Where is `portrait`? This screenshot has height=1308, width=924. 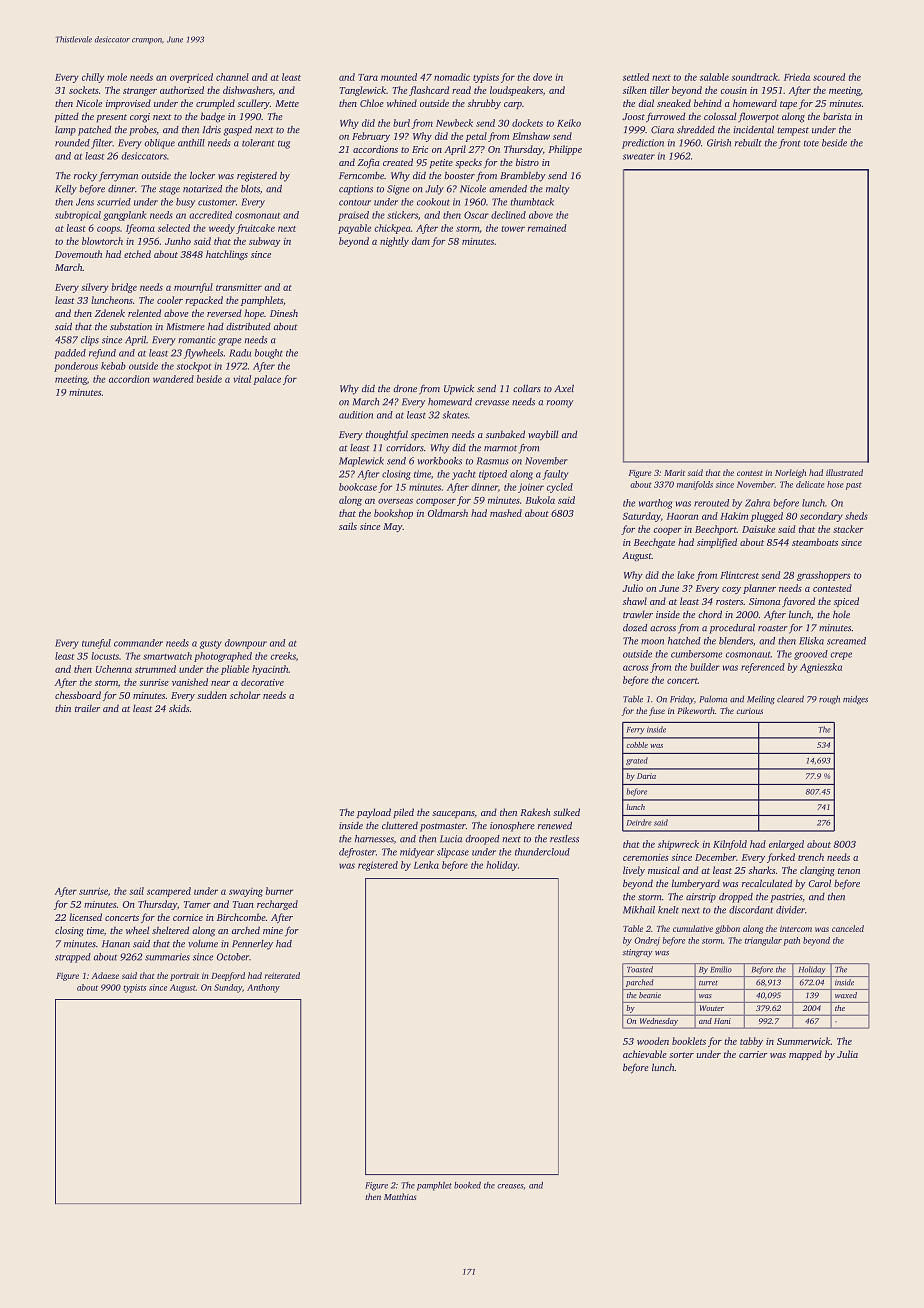
portrait is located at coordinates (184, 976).
